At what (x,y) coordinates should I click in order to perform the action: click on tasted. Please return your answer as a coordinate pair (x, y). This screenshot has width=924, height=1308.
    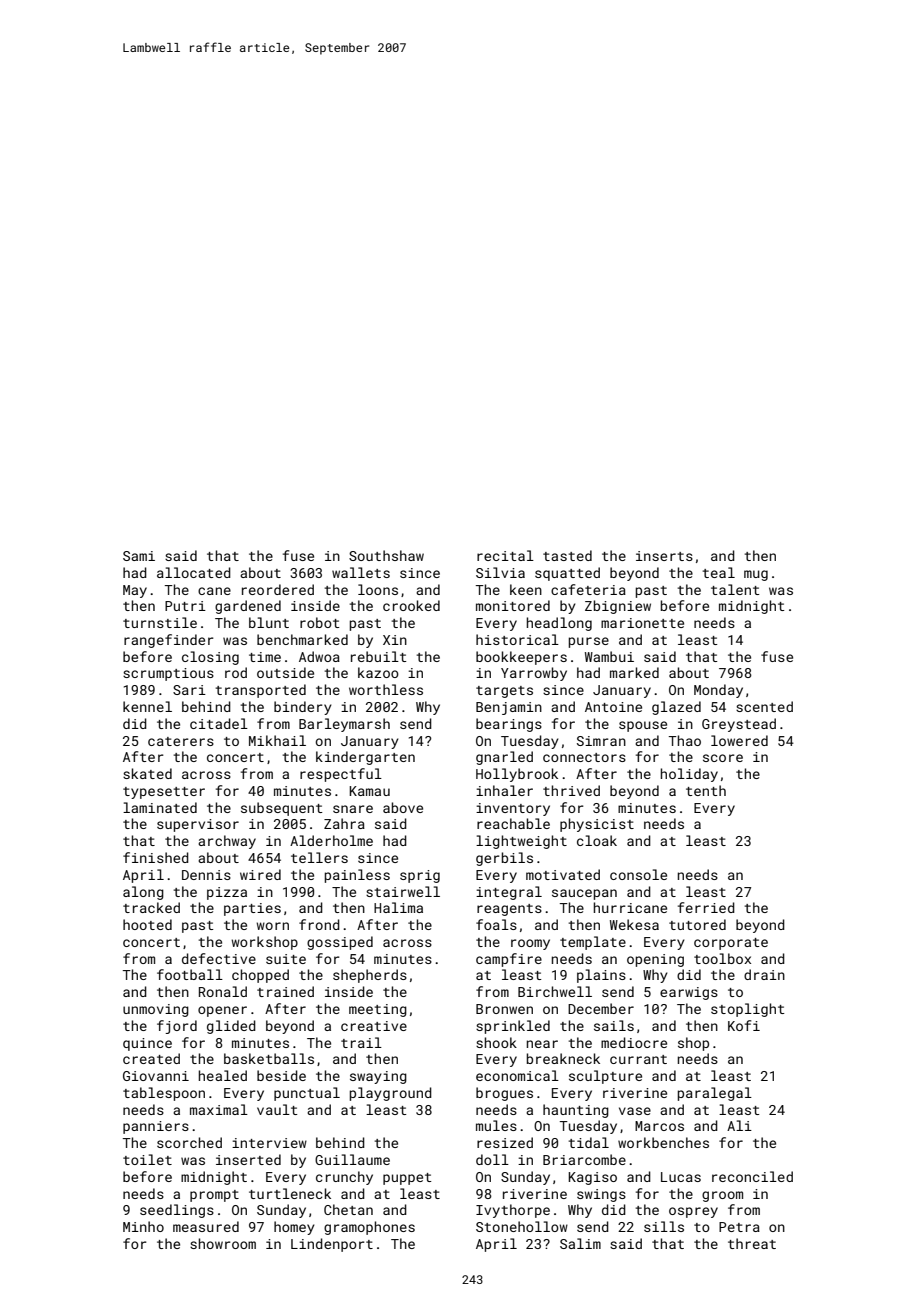
    Looking at the image, I should click on (567, 555).
